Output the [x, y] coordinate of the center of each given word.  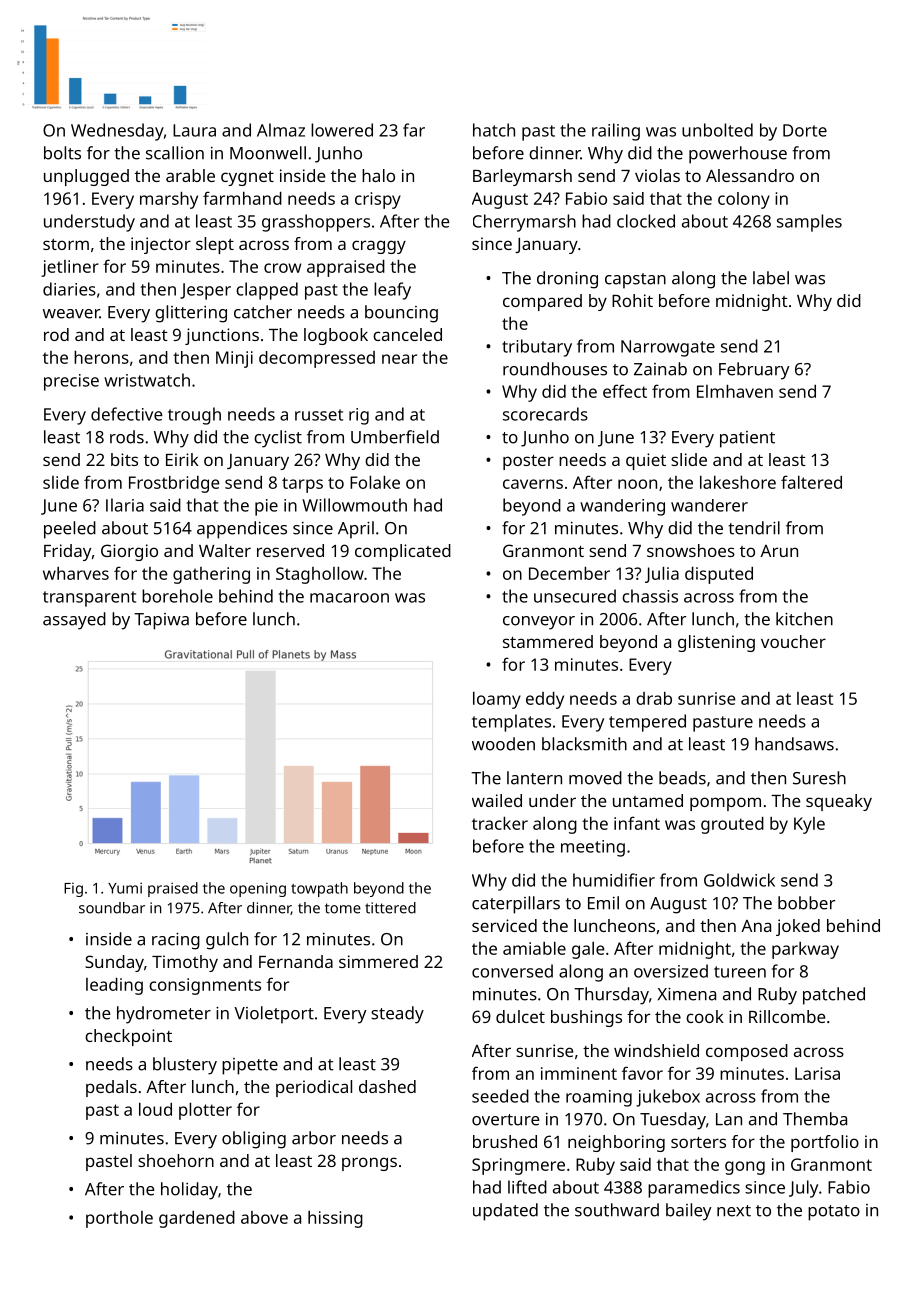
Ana [756, 926]
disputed [719, 575]
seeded [500, 1096]
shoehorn [176, 1160]
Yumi [125, 888]
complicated [403, 552]
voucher [793, 641]
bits [124, 459]
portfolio [825, 1143]
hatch [494, 130]
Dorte [805, 130]
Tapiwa [161, 621]
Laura [194, 130]
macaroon [349, 598]
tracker [500, 823]
